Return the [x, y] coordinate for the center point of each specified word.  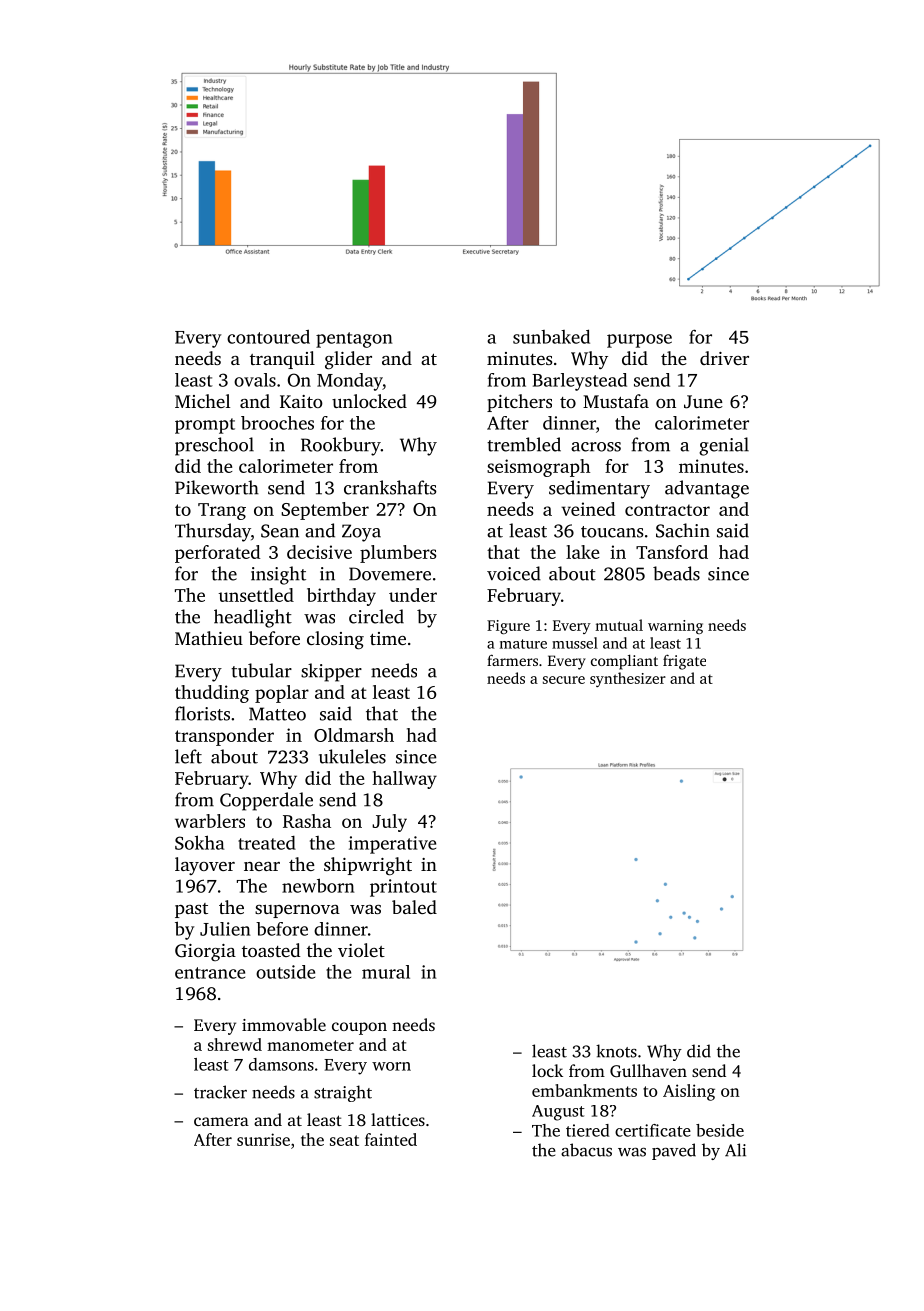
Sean [280, 531]
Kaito [301, 401]
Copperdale [266, 801]
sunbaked [551, 336]
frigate [684, 662]
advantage [707, 489]
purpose [639, 341]
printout [403, 888]
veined [588, 509]
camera [221, 1121]
